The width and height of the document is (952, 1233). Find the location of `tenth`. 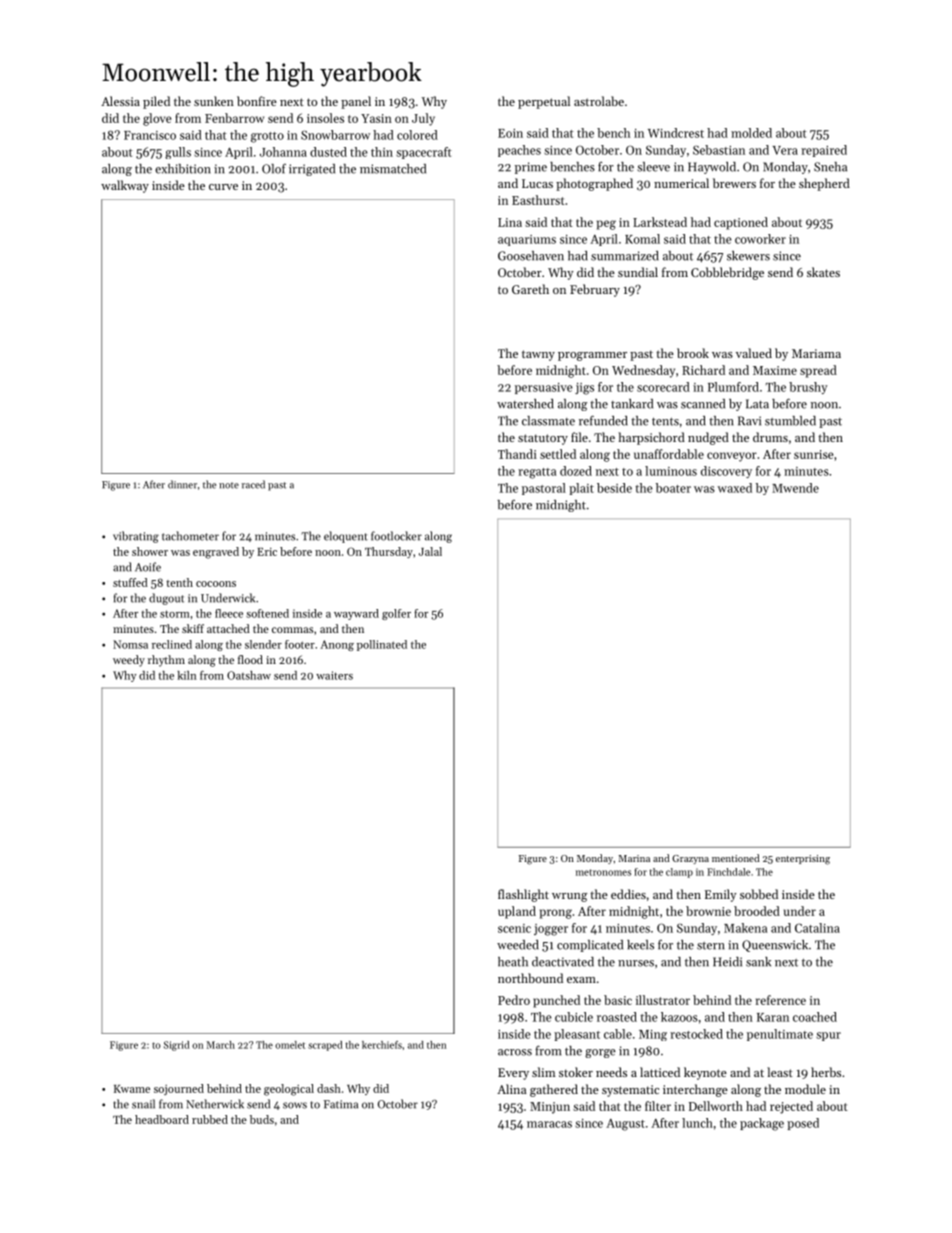

tenth is located at coordinates (179, 582).
